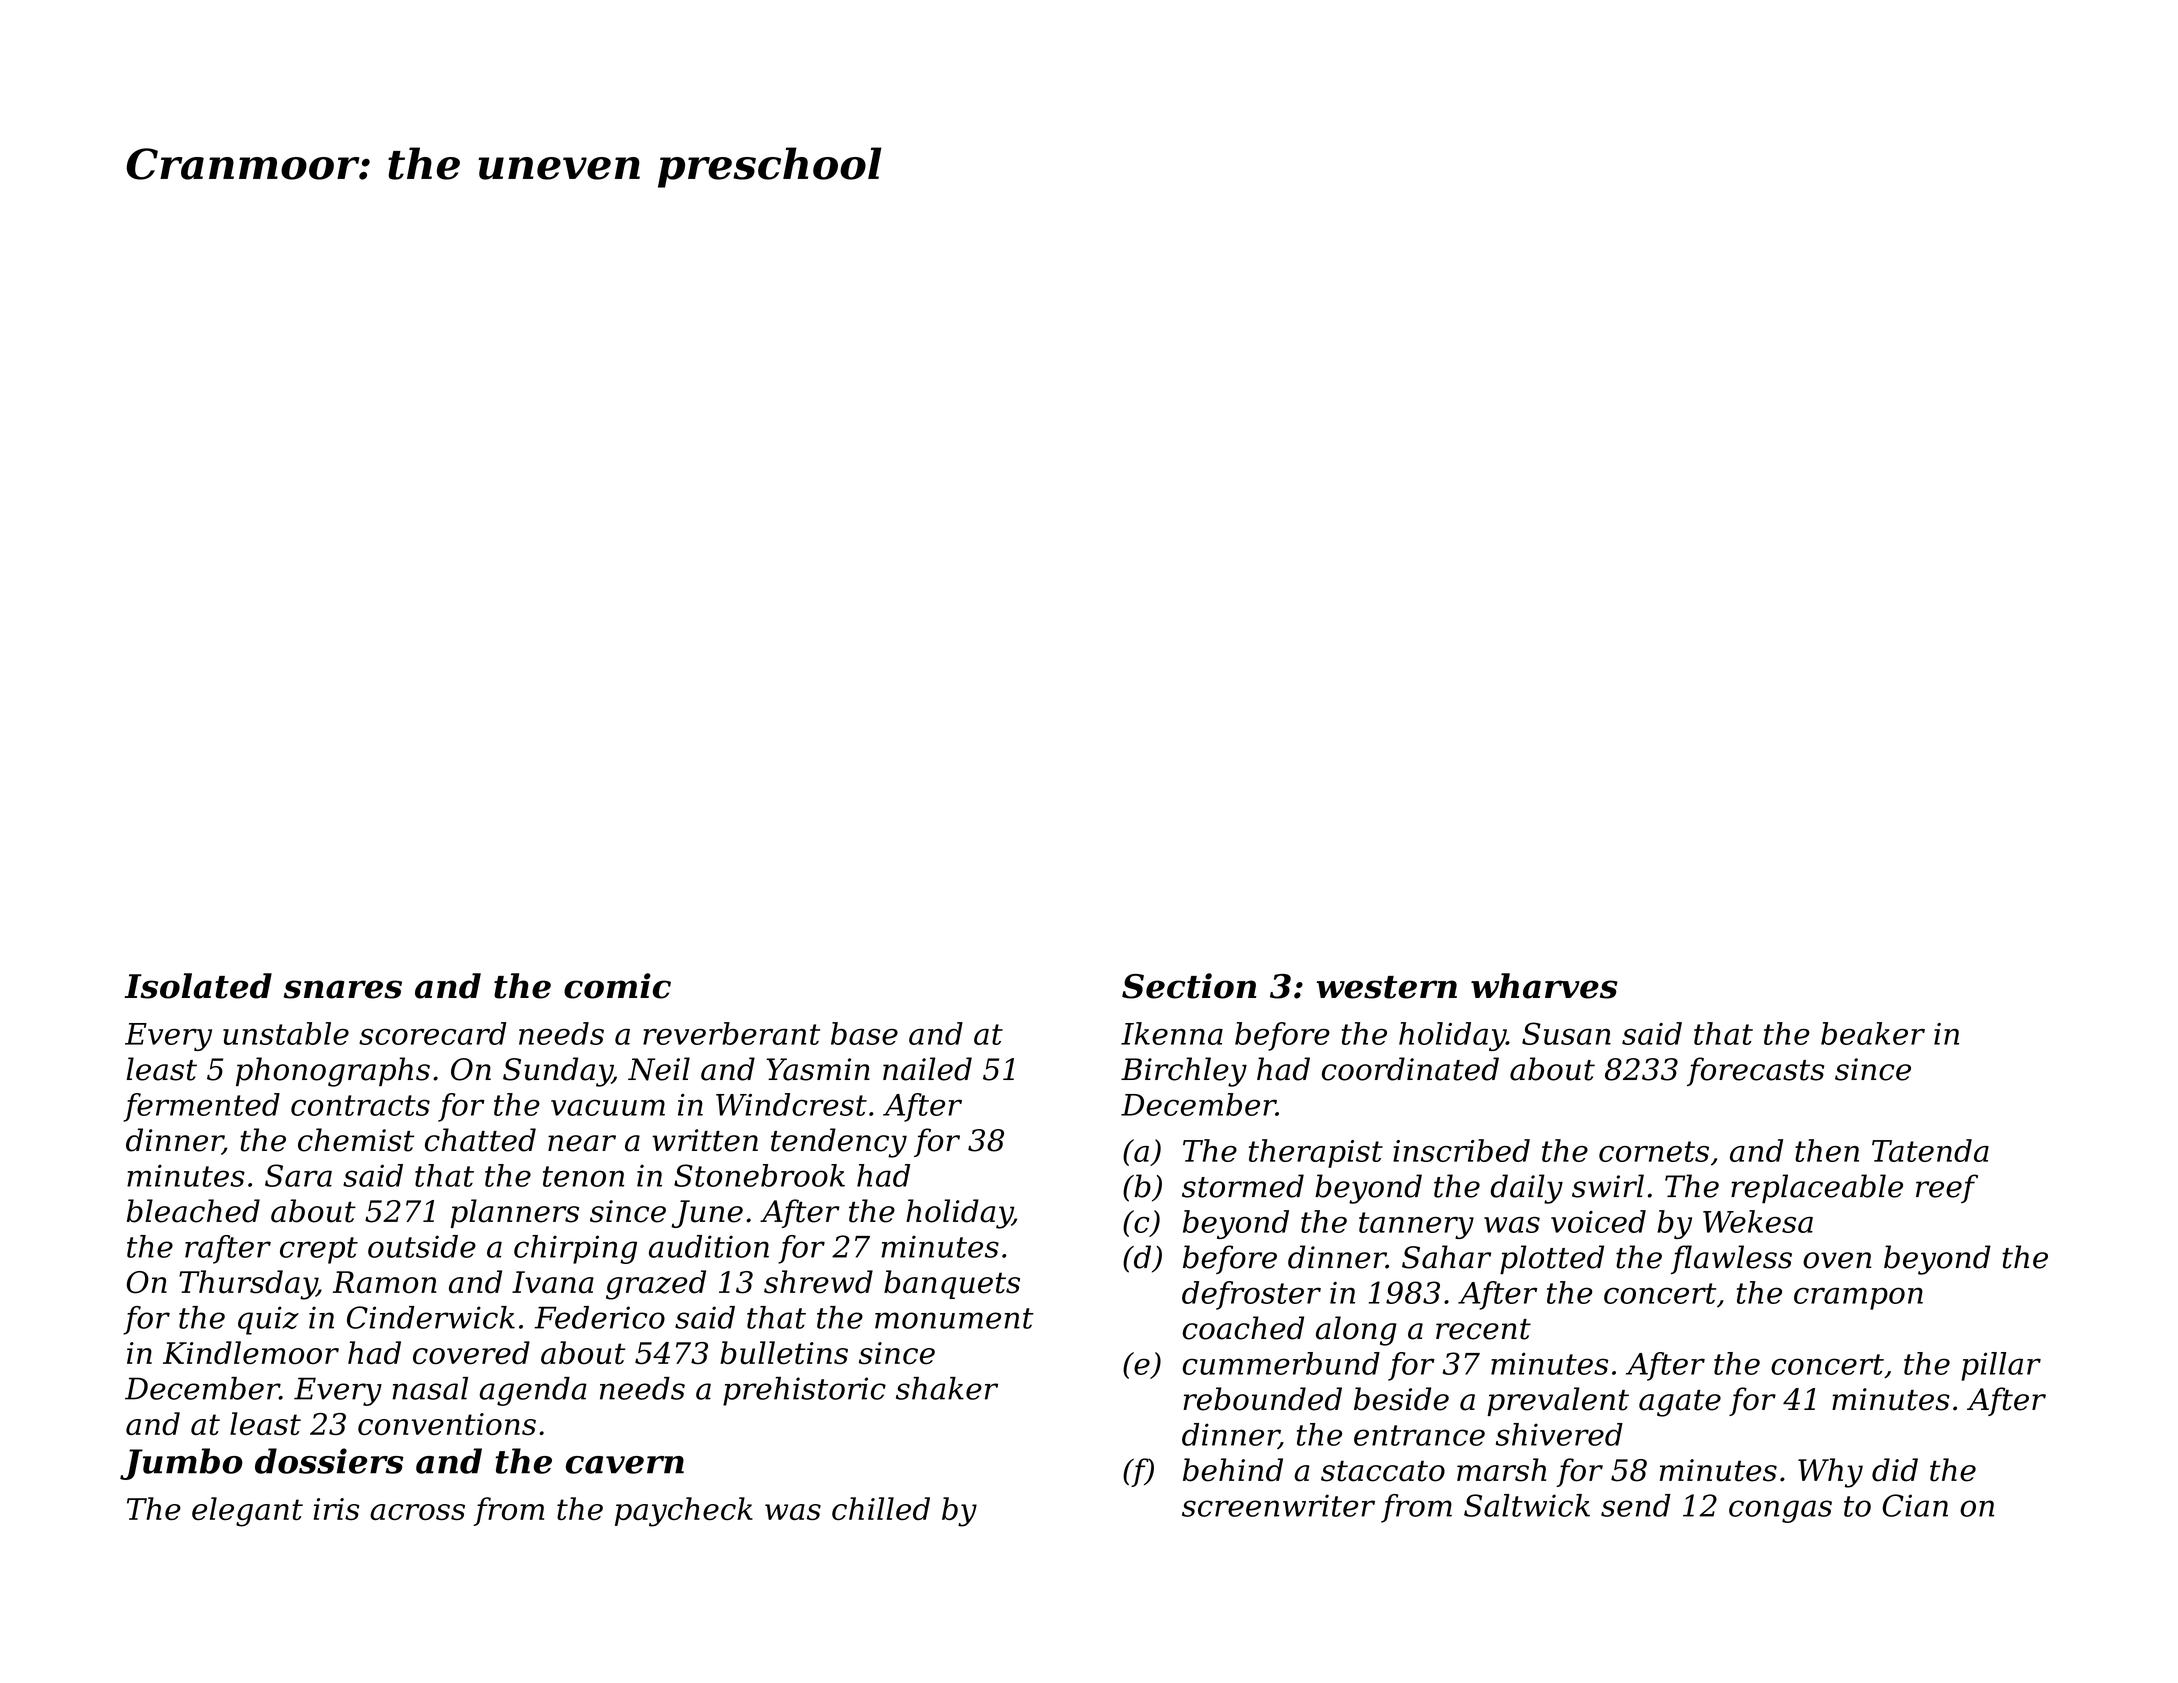  What do you see at coordinates (839, 1143) in the page?
I see `tendency` at bounding box center [839, 1143].
